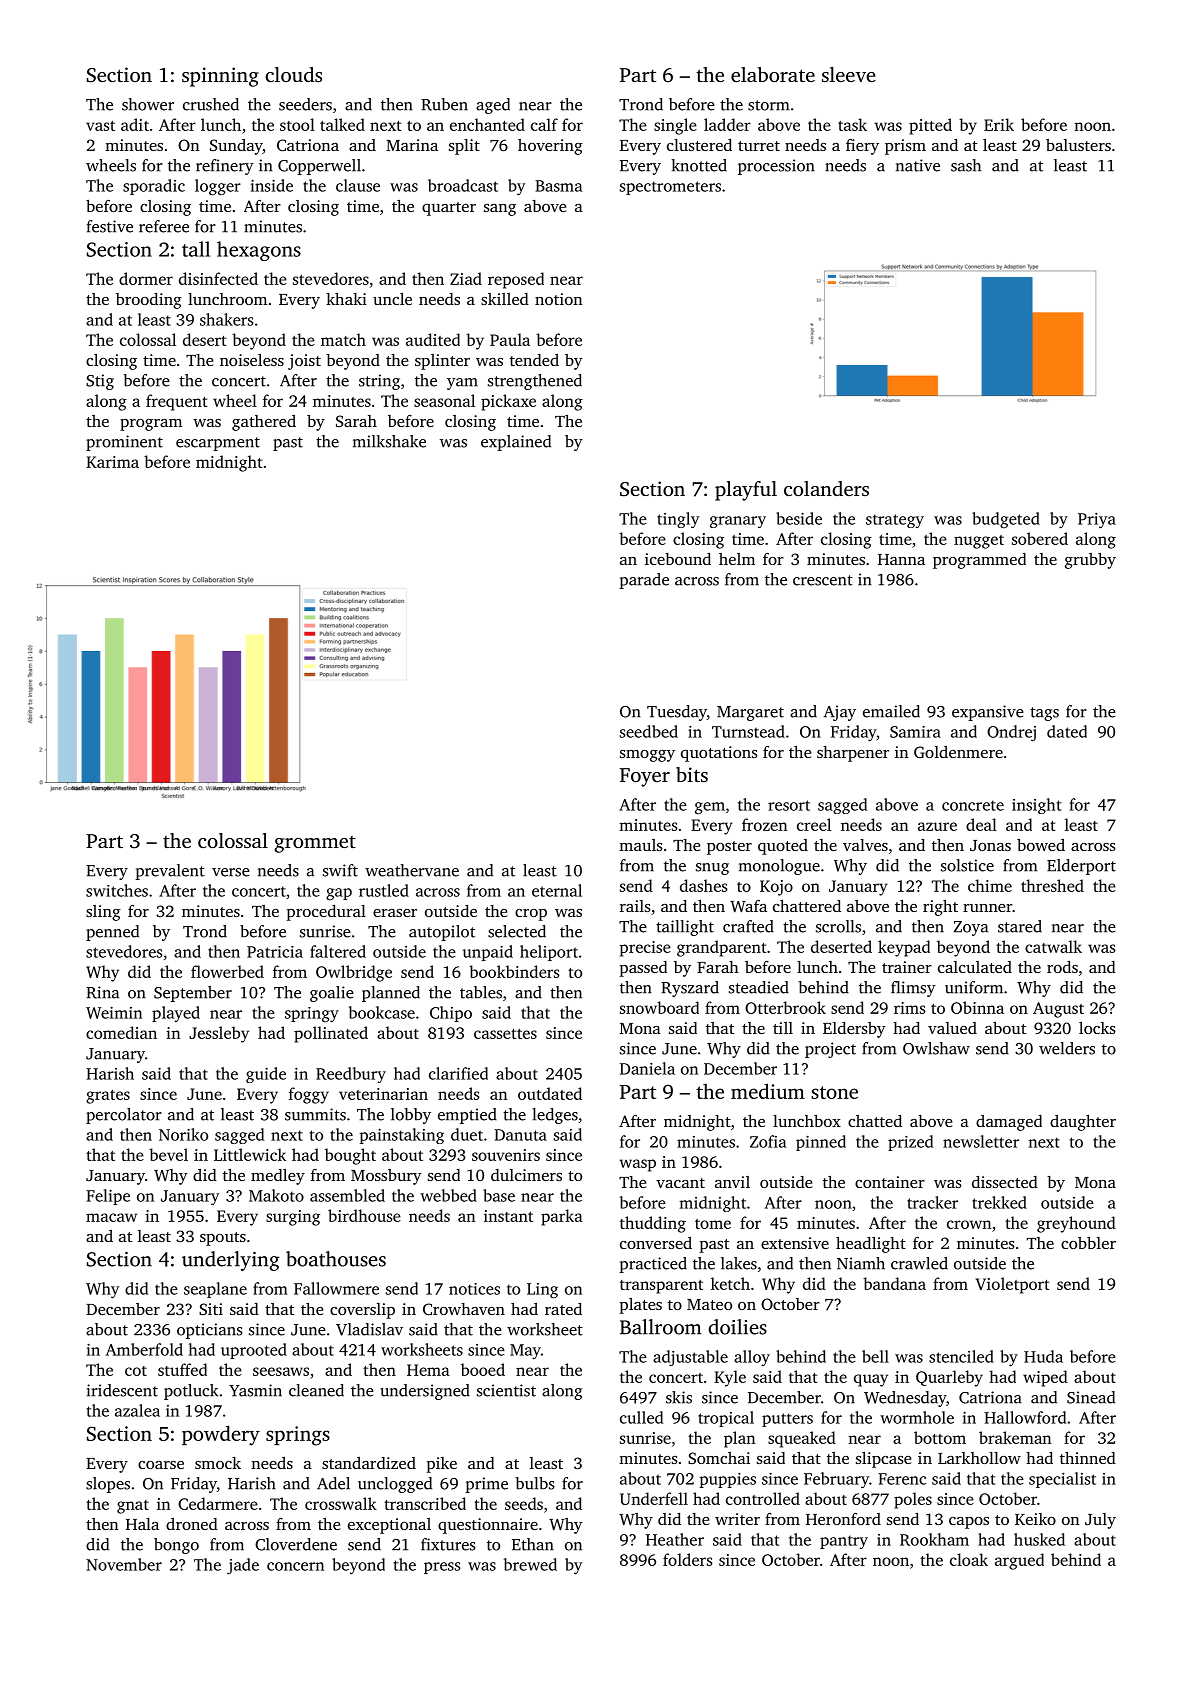 The width and height of the image is (1202, 1700). I want to click on shakers, so click(226, 319).
